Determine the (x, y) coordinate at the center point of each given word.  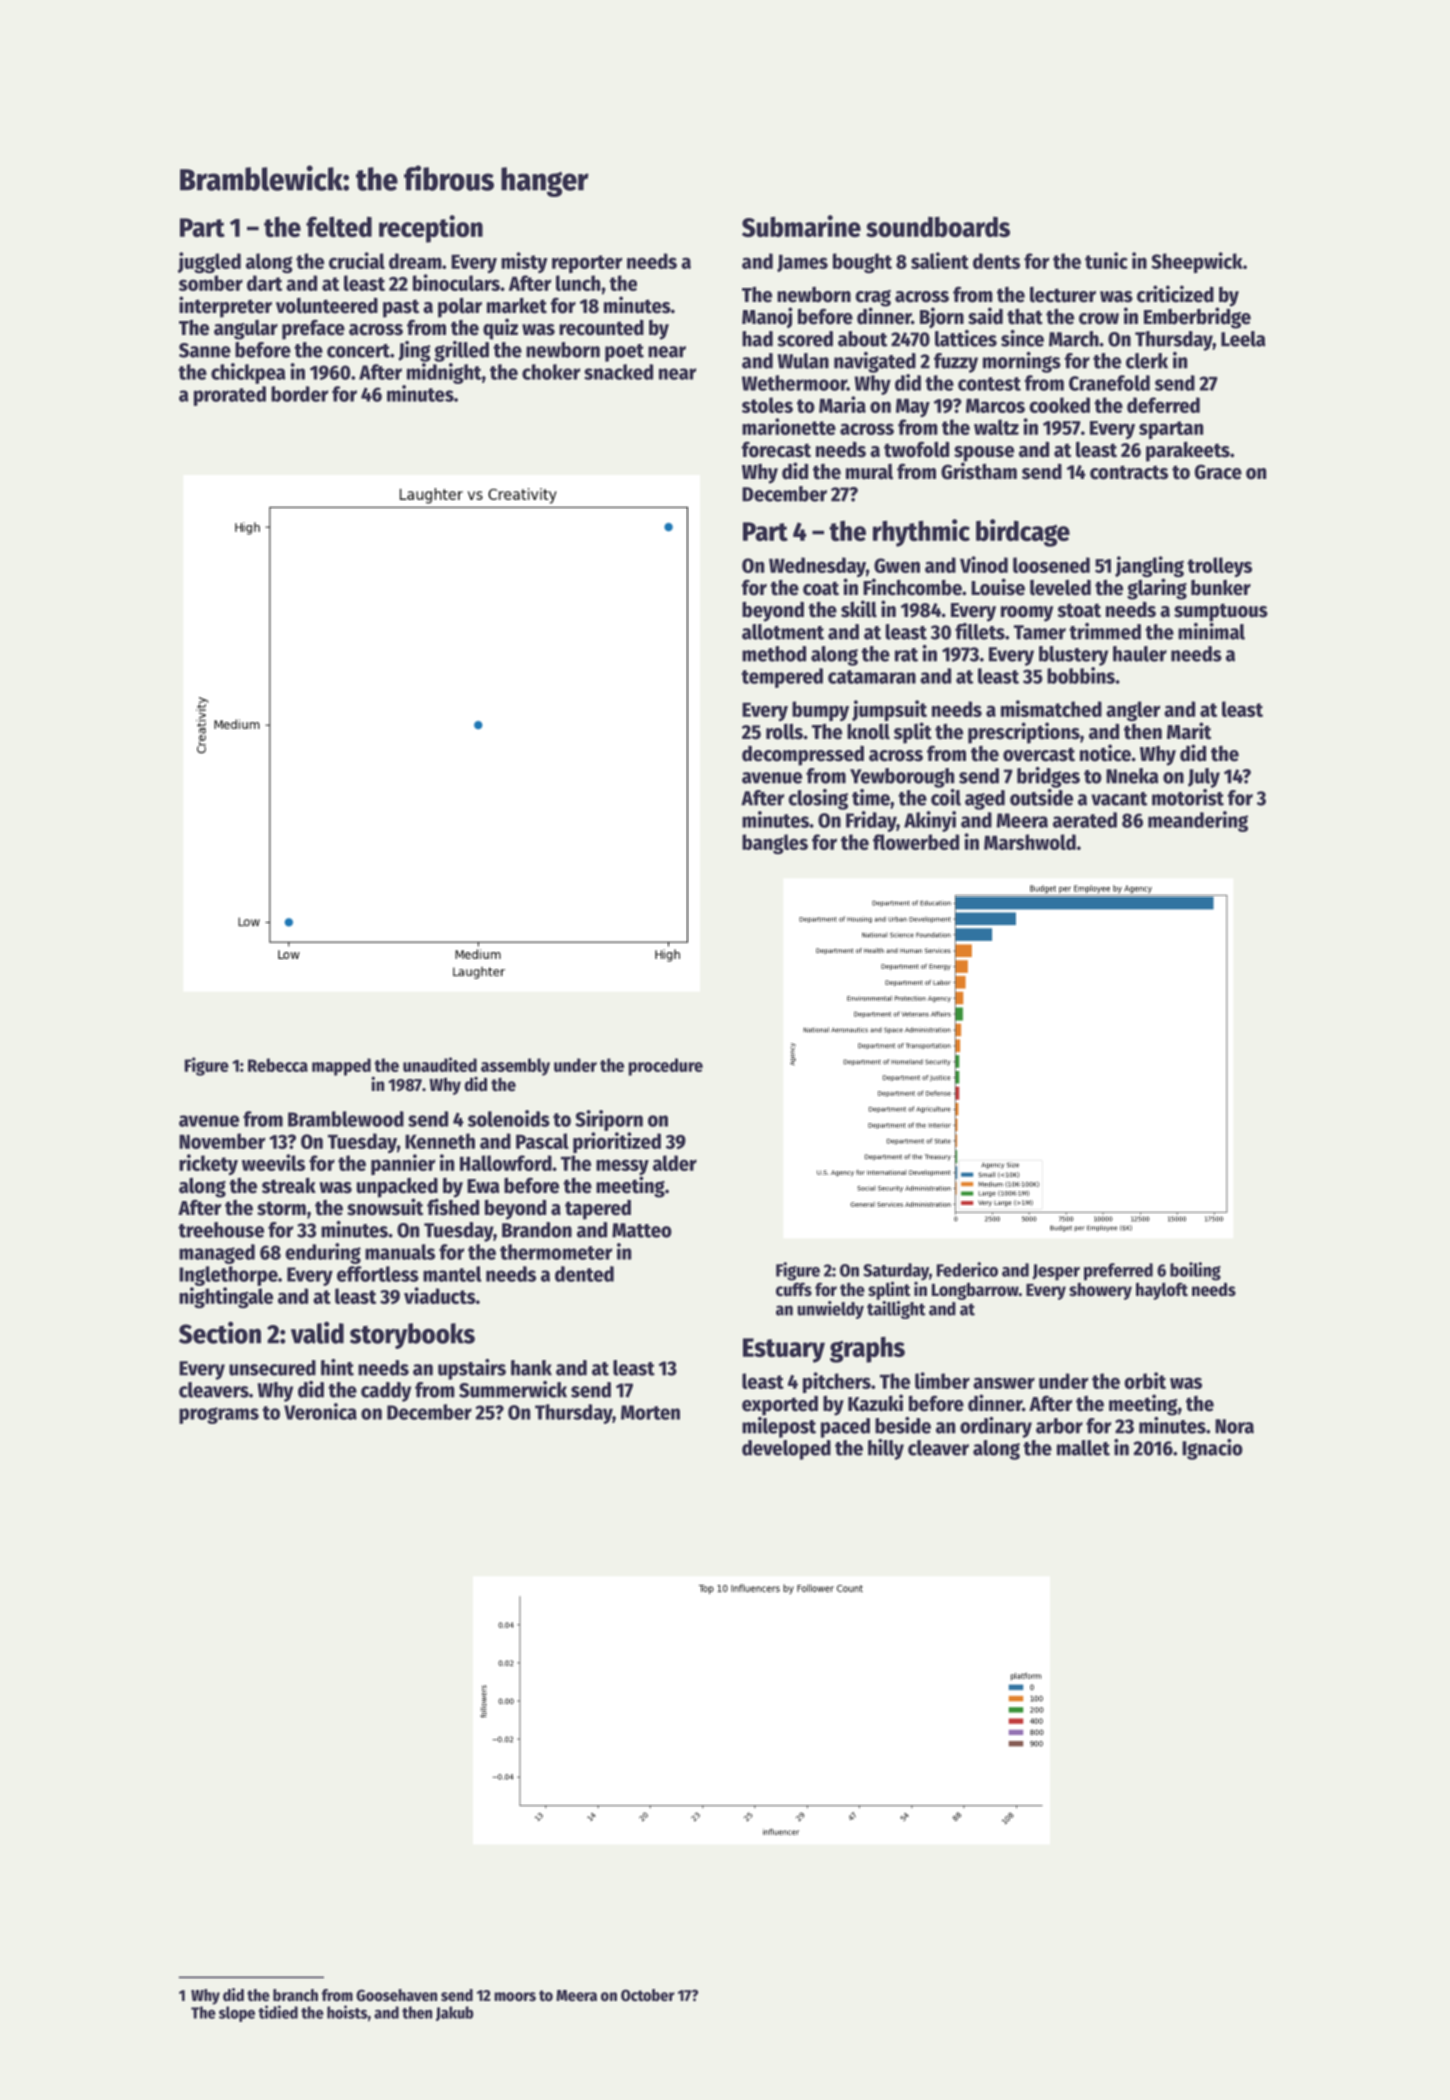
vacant (1119, 799)
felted (339, 226)
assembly (515, 1067)
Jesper (1056, 1272)
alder (675, 1163)
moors (515, 1997)
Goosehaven (396, 1995)
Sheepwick (1197, 262)
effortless (378, 1274)
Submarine (801, 226)
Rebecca (278, 1065)
